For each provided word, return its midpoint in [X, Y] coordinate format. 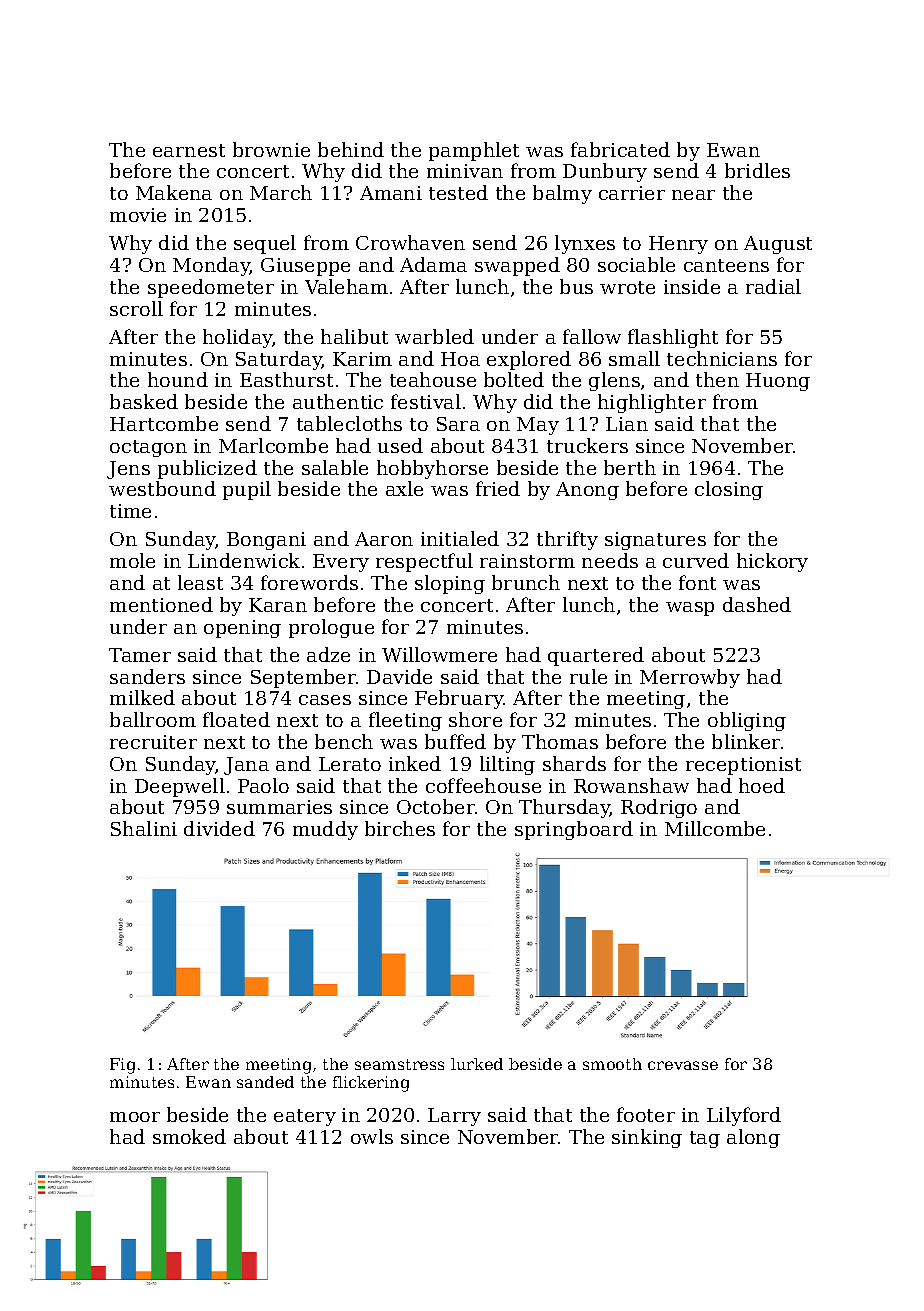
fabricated [620, 149]
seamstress [399, 1064]
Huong [778, 382]
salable [335, 467]
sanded [265, 1082]
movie [138, 215]
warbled [434, 336]
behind [351, 149]
